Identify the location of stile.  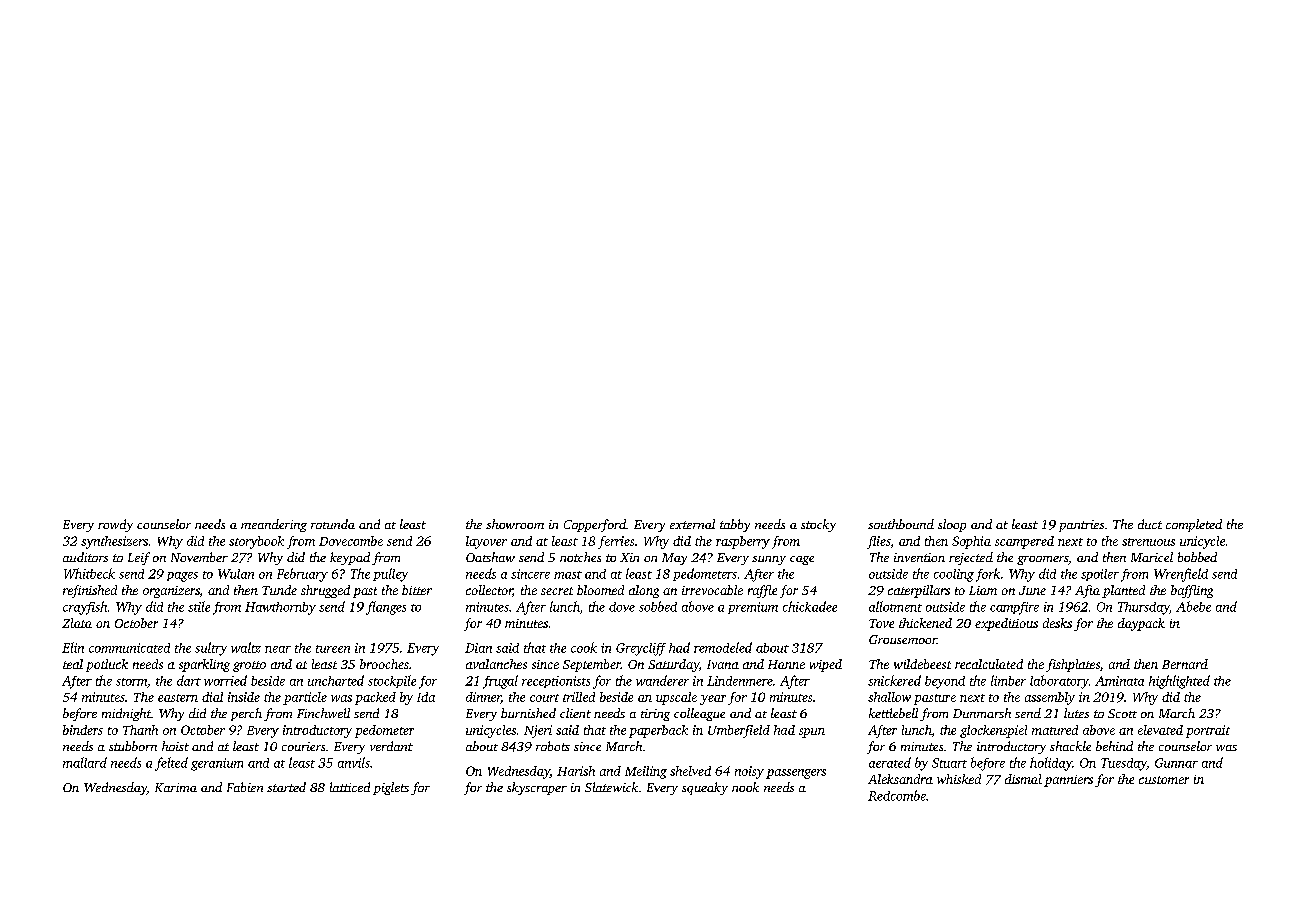
(199, 606).
